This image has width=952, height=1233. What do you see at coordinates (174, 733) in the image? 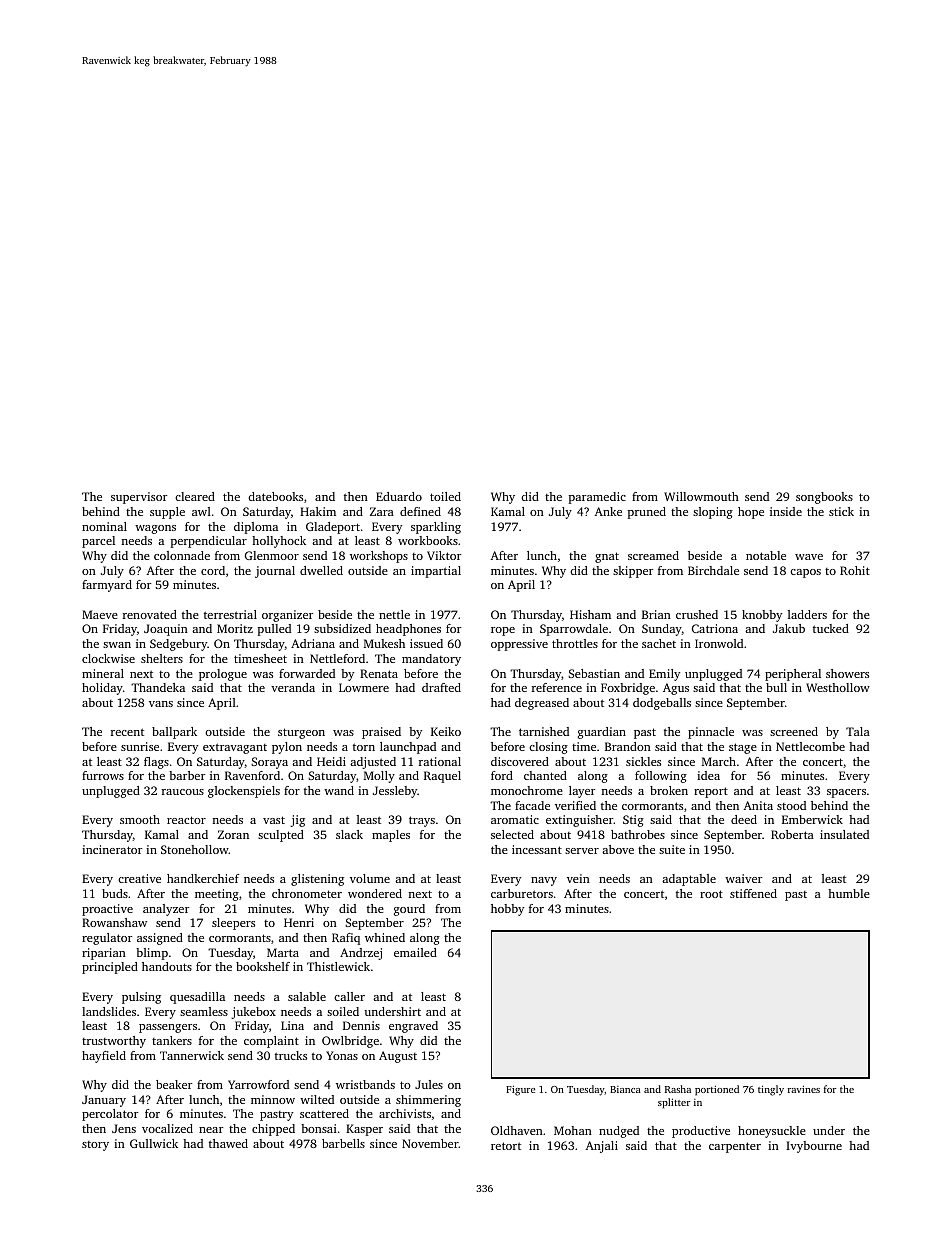
I see `ballpark` at bounding box center [174, 733].
